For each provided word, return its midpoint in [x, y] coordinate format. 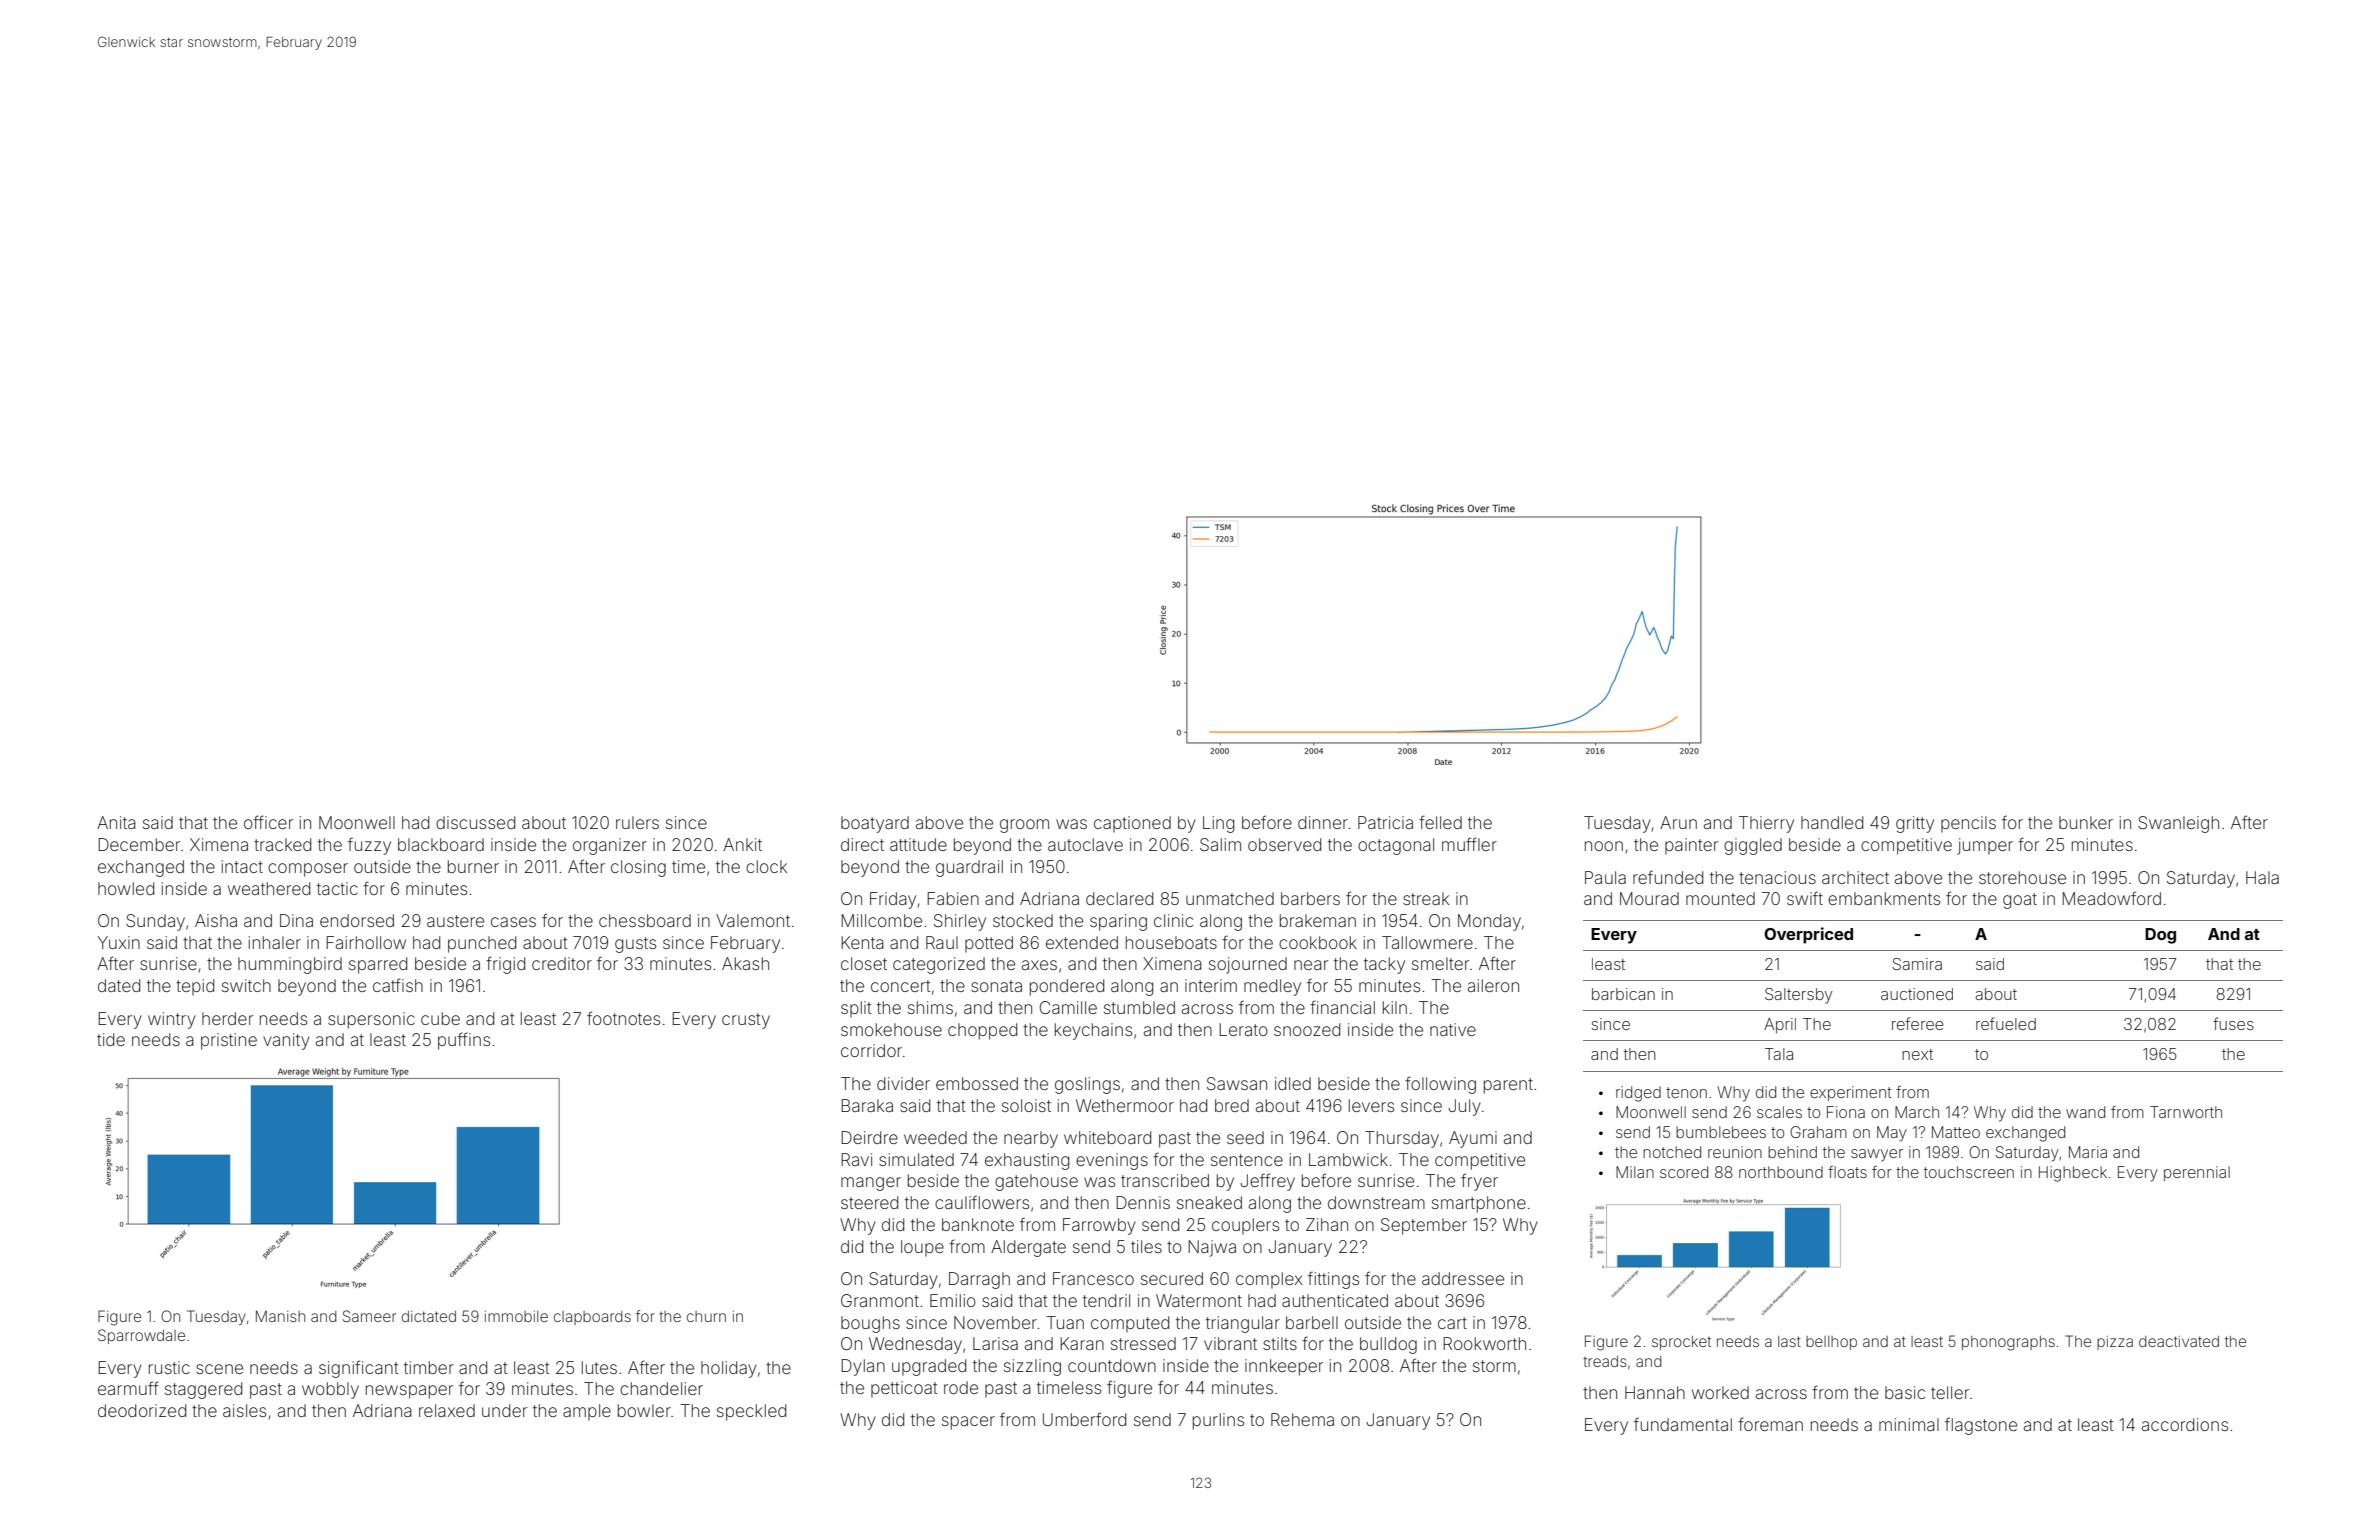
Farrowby [1099, 1226]
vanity [286, 1041]
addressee [1463, 1278]
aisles [244, 1410]
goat [2020, 901]
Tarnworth [2186, 1112]
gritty [1915, 824]
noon [1604, 846]
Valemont [753, 920]
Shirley [960, 922]
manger [871, 1184]
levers [1371, 1105]
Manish [280, 1316]
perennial [2197, 1173]
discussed [475, 822]
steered [869, 1202]
